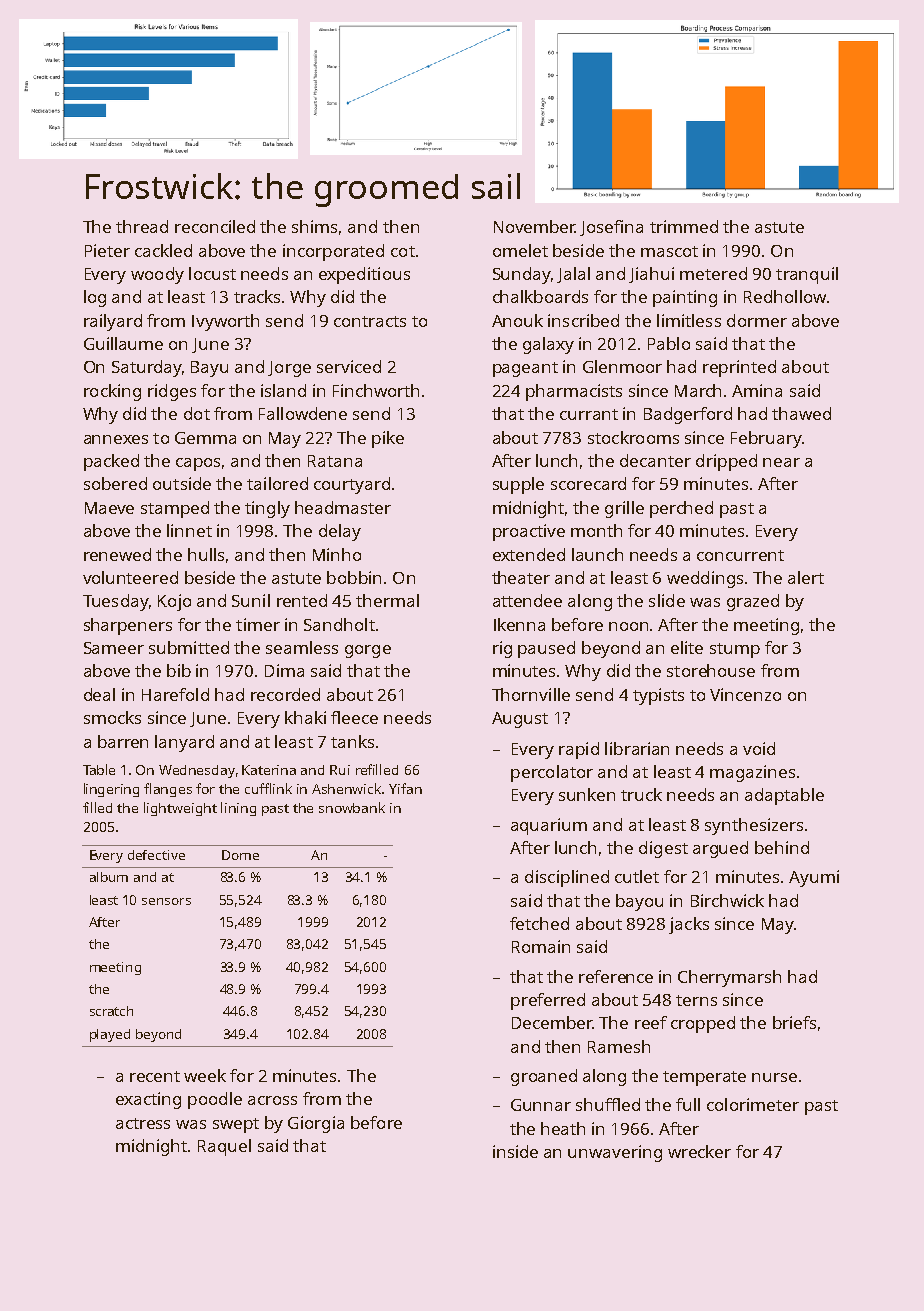 This screenshot has width=924, height=1311. What do you see at coordinates (688, 415) in the screenshot?
I see `Badgerford` at bounding box center [688, 415].
